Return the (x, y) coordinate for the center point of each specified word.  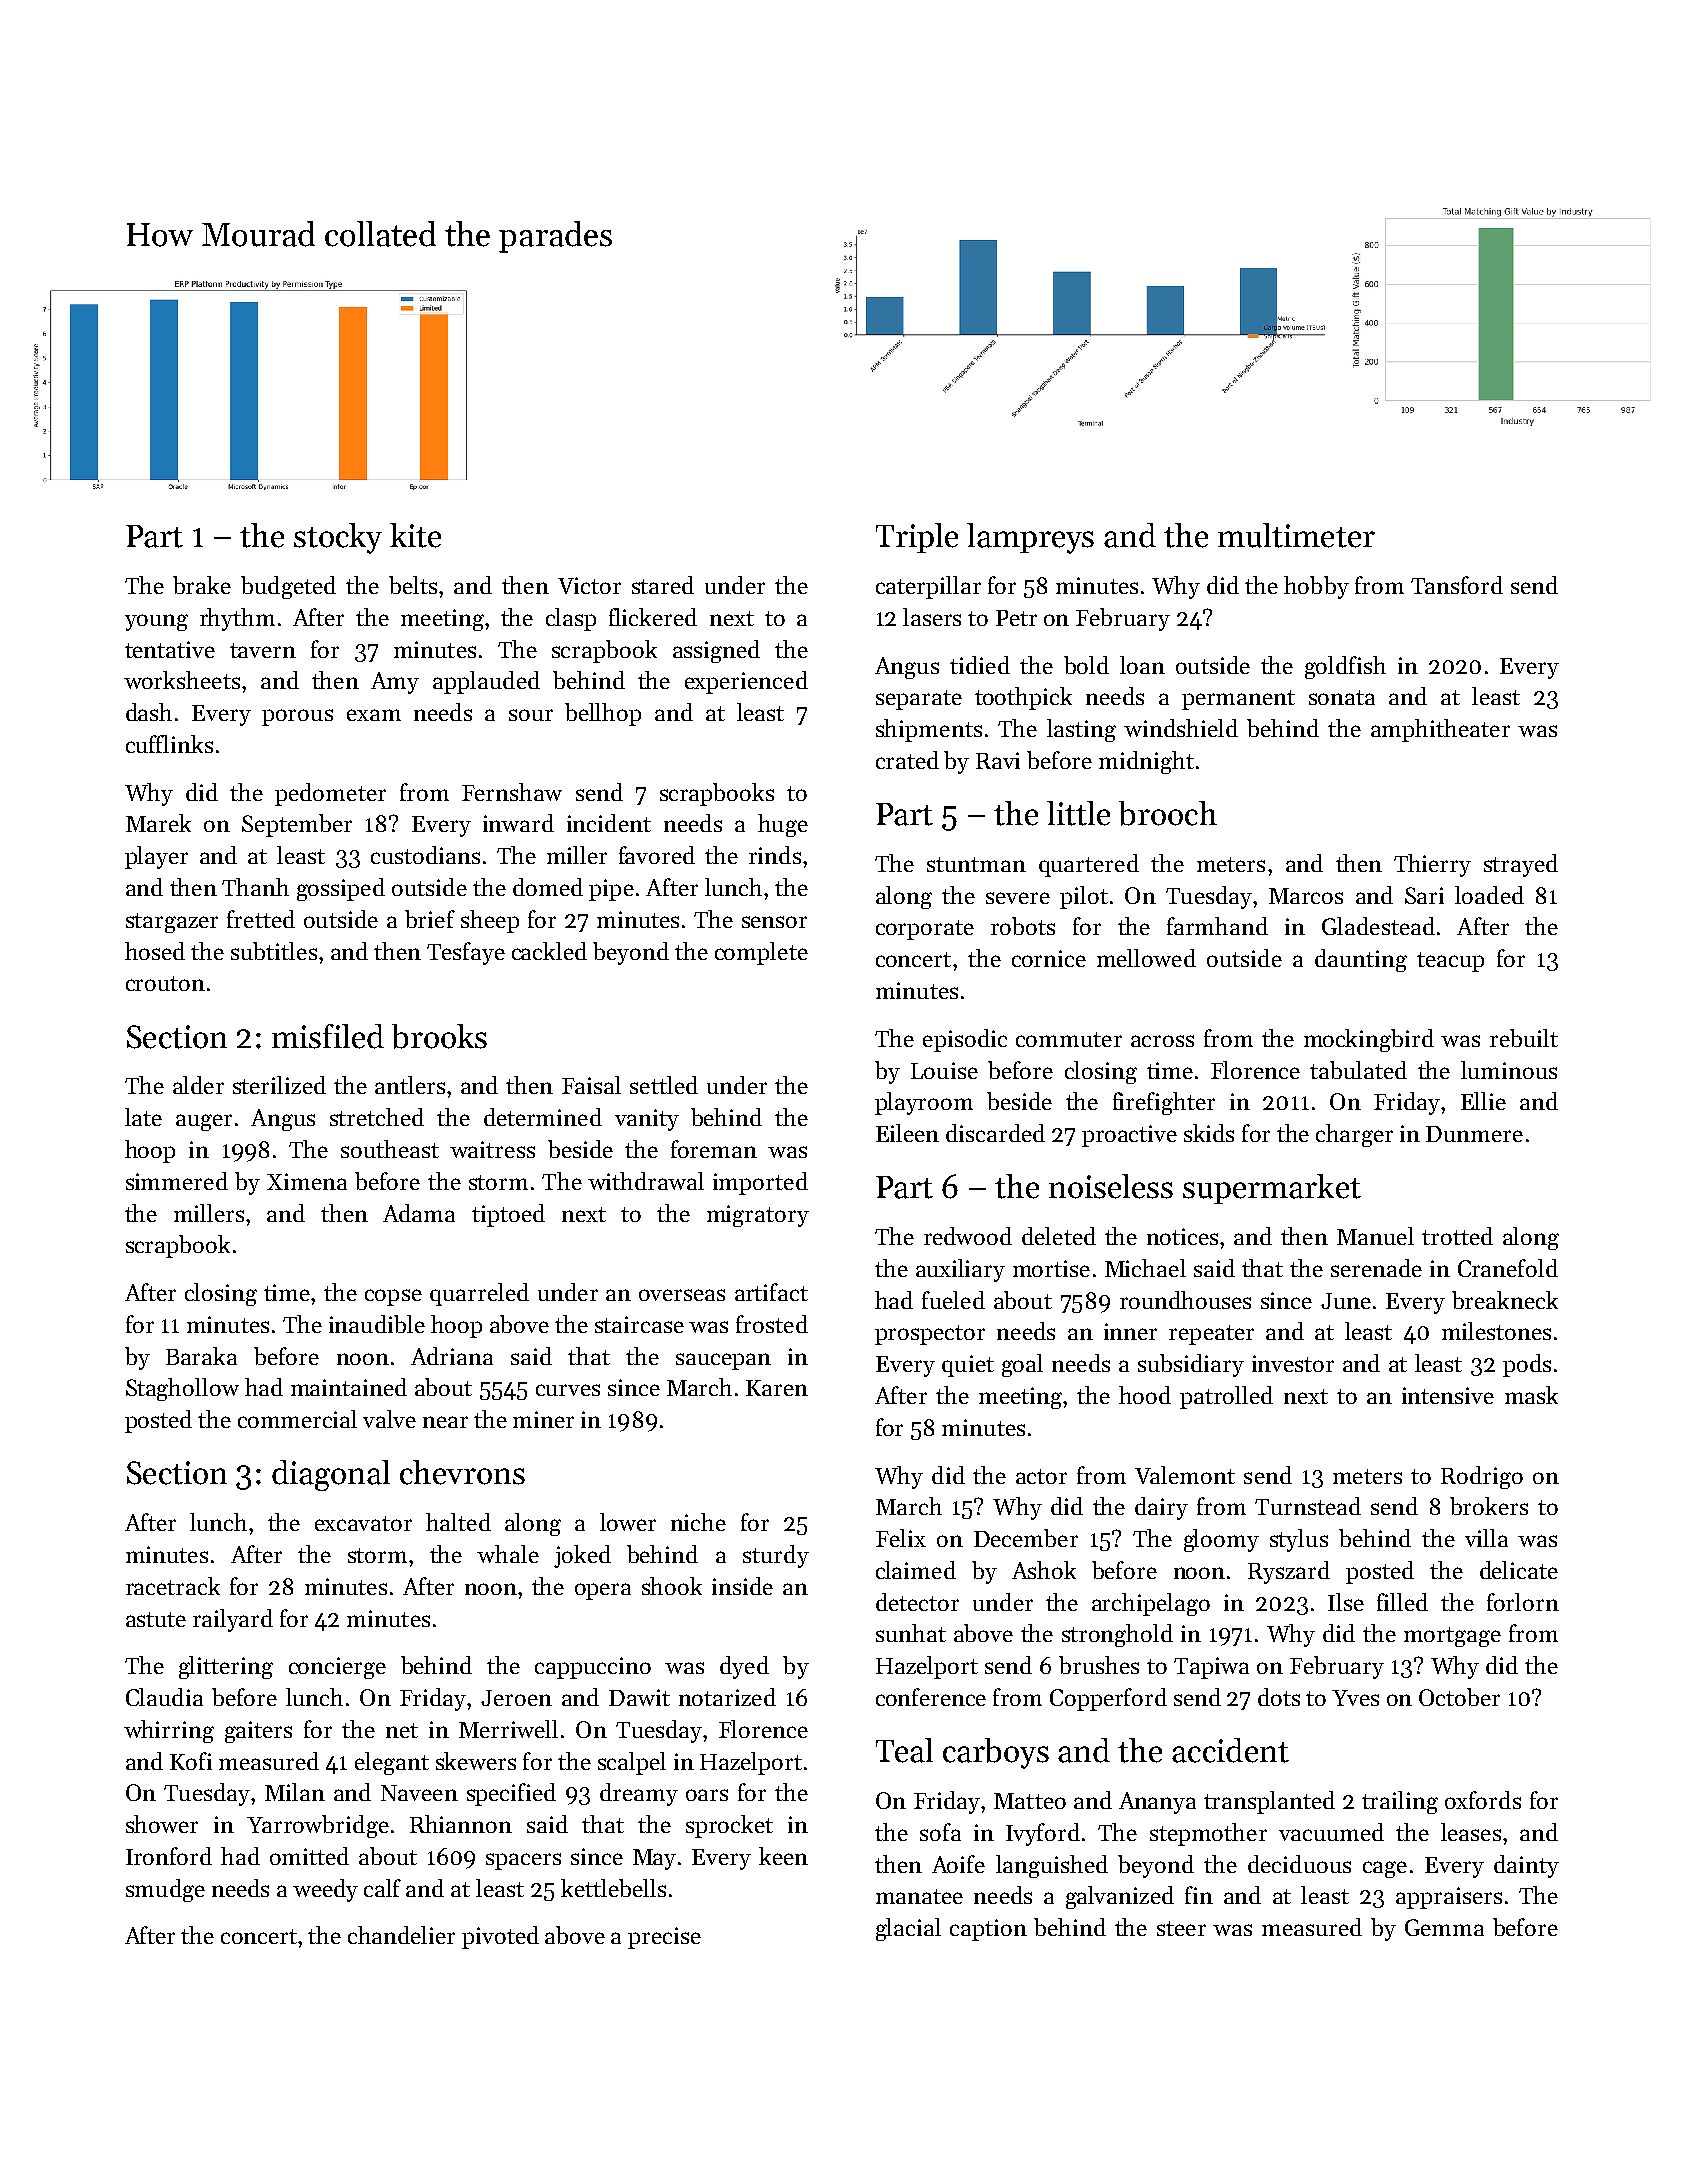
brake (202, 585)
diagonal (331, 1475)
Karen (777, 1388)
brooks (439, 1036)
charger (1354, 1135)
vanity (647, 1120)
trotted (1457, 1236)
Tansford (1457, 585)
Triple (917, 538)
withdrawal (646, 1181)
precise (664, 1938)
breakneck (1505, 1300)
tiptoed (508, 1215)
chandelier (401, 1935)
